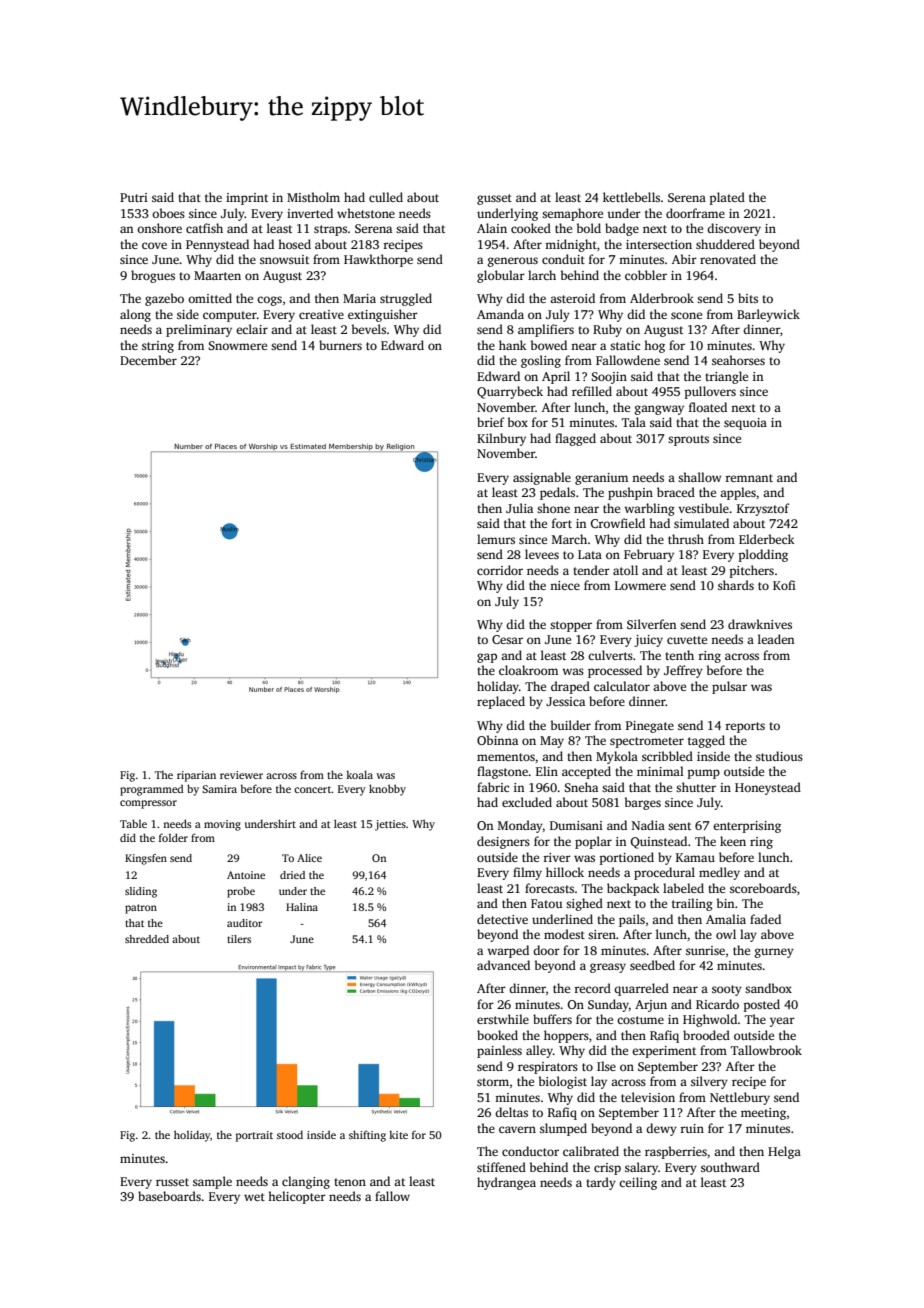 Image resolution: width=924 pixels, height=1308 pixels. I want to click on gusset, so click(494, 199).
